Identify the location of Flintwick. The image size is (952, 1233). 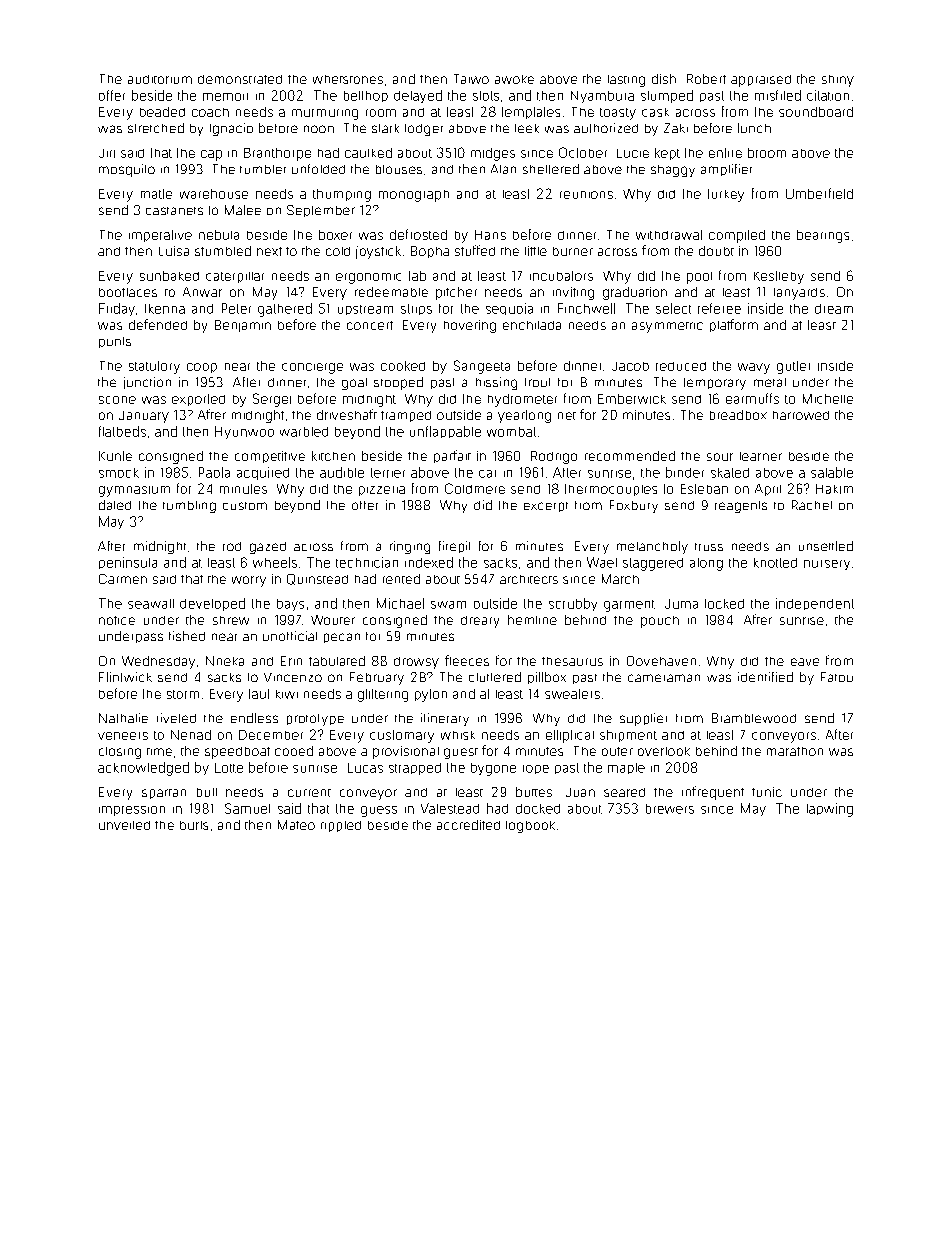
(125, 677).
